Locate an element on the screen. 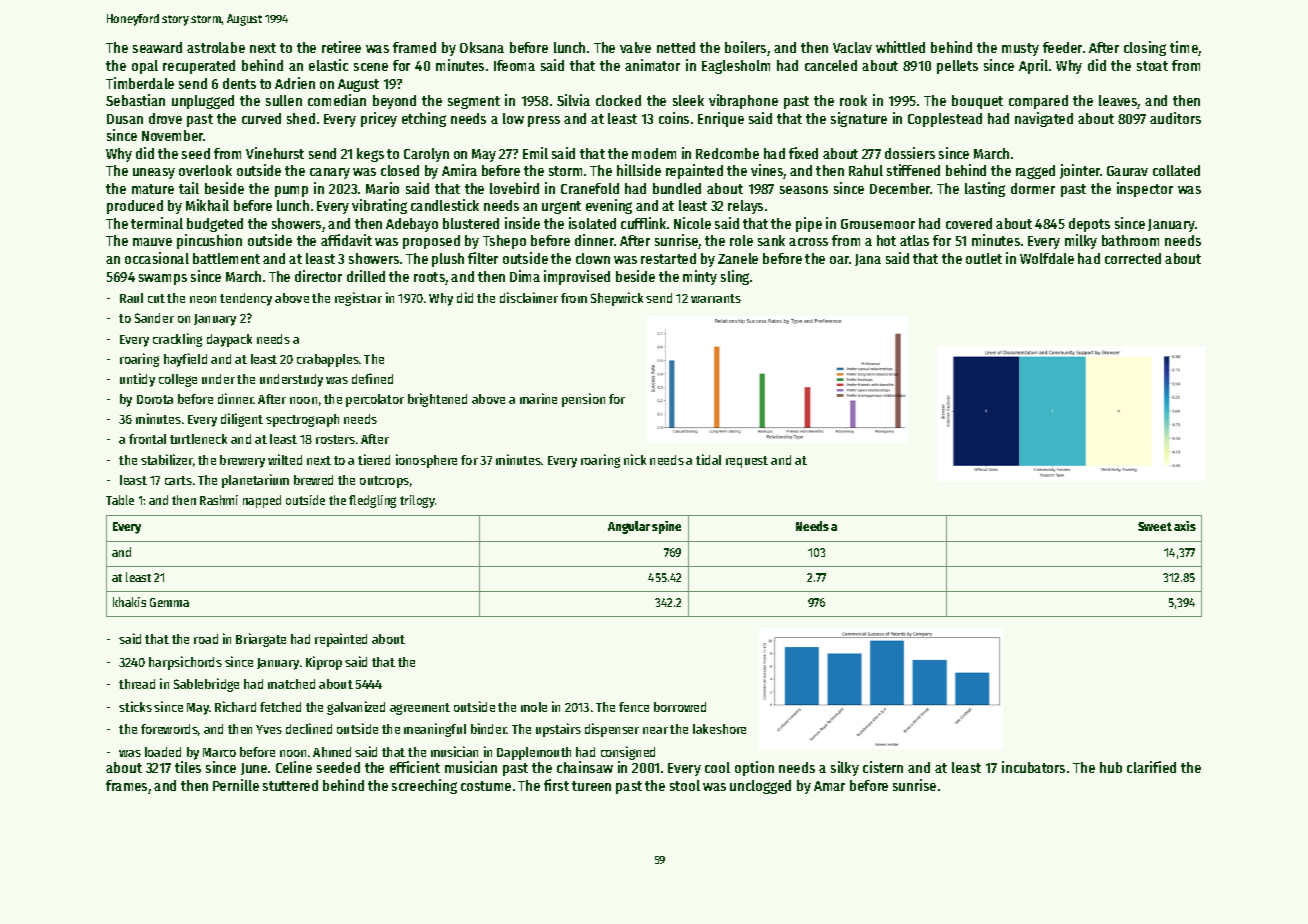  crabapples is located at coordinates (328, 360).
